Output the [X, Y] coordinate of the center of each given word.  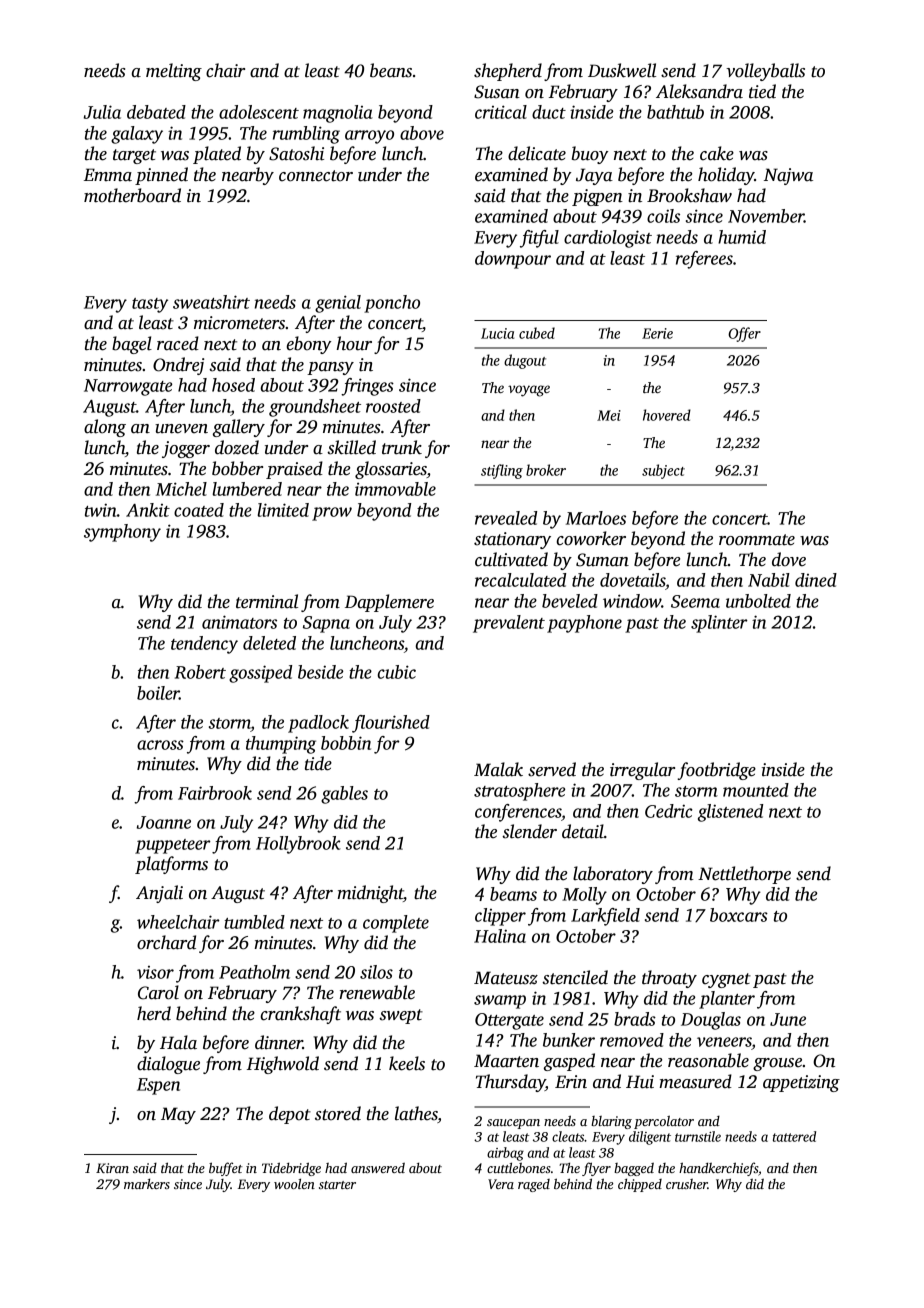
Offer [744, 334]
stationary [512, 540]
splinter [719, 624]
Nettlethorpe [744, 875]
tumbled [254, 922]
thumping [281, 745]
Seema [695, 601]
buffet [226, 1169]
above [422, 133]
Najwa [788, 176]
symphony [122, 533]
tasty [150, 305]
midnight [370, 894]
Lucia [497, 333]
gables [344, 795]
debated [156, 112]
